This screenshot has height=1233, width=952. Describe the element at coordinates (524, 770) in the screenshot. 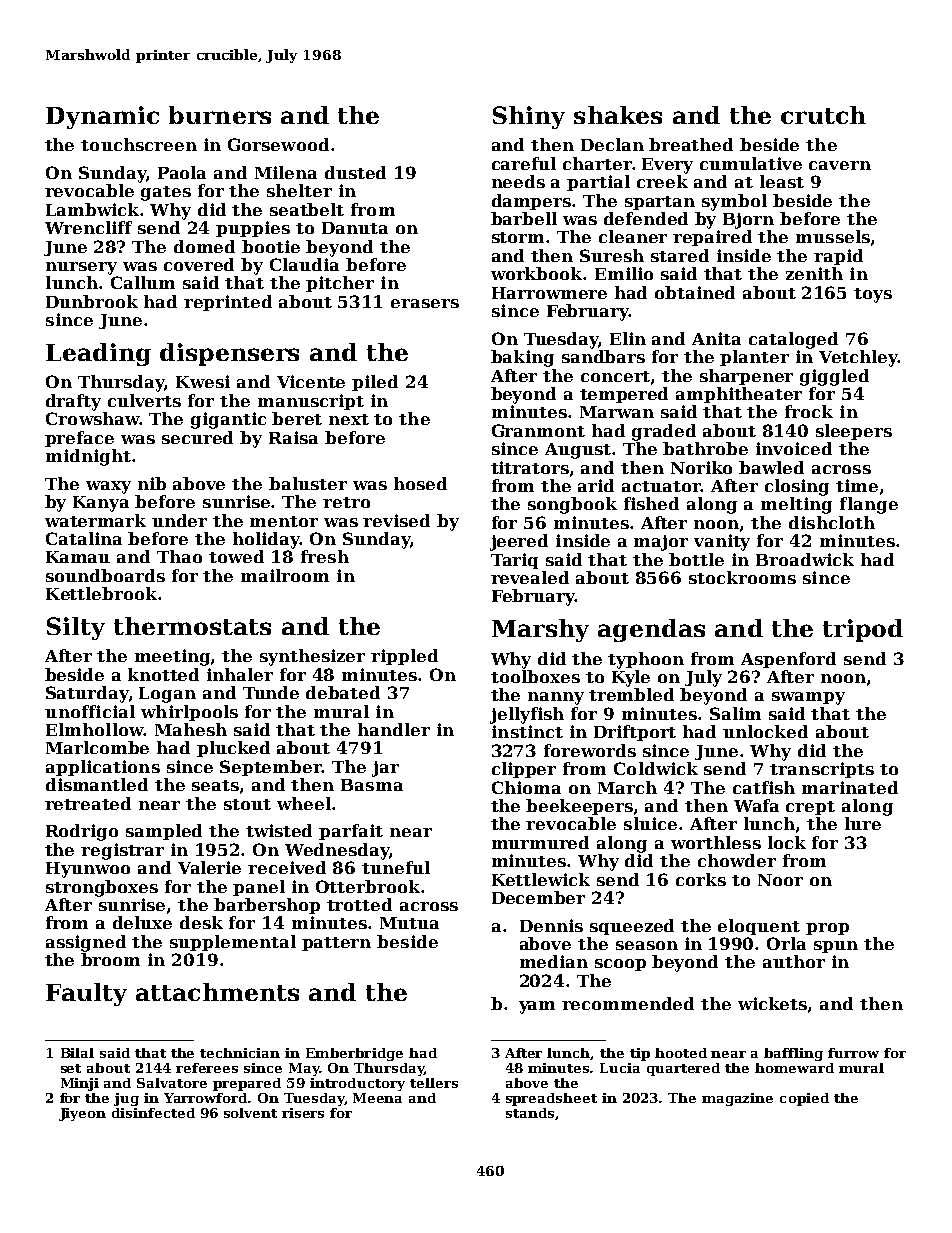

I see `clipper` at that location.
